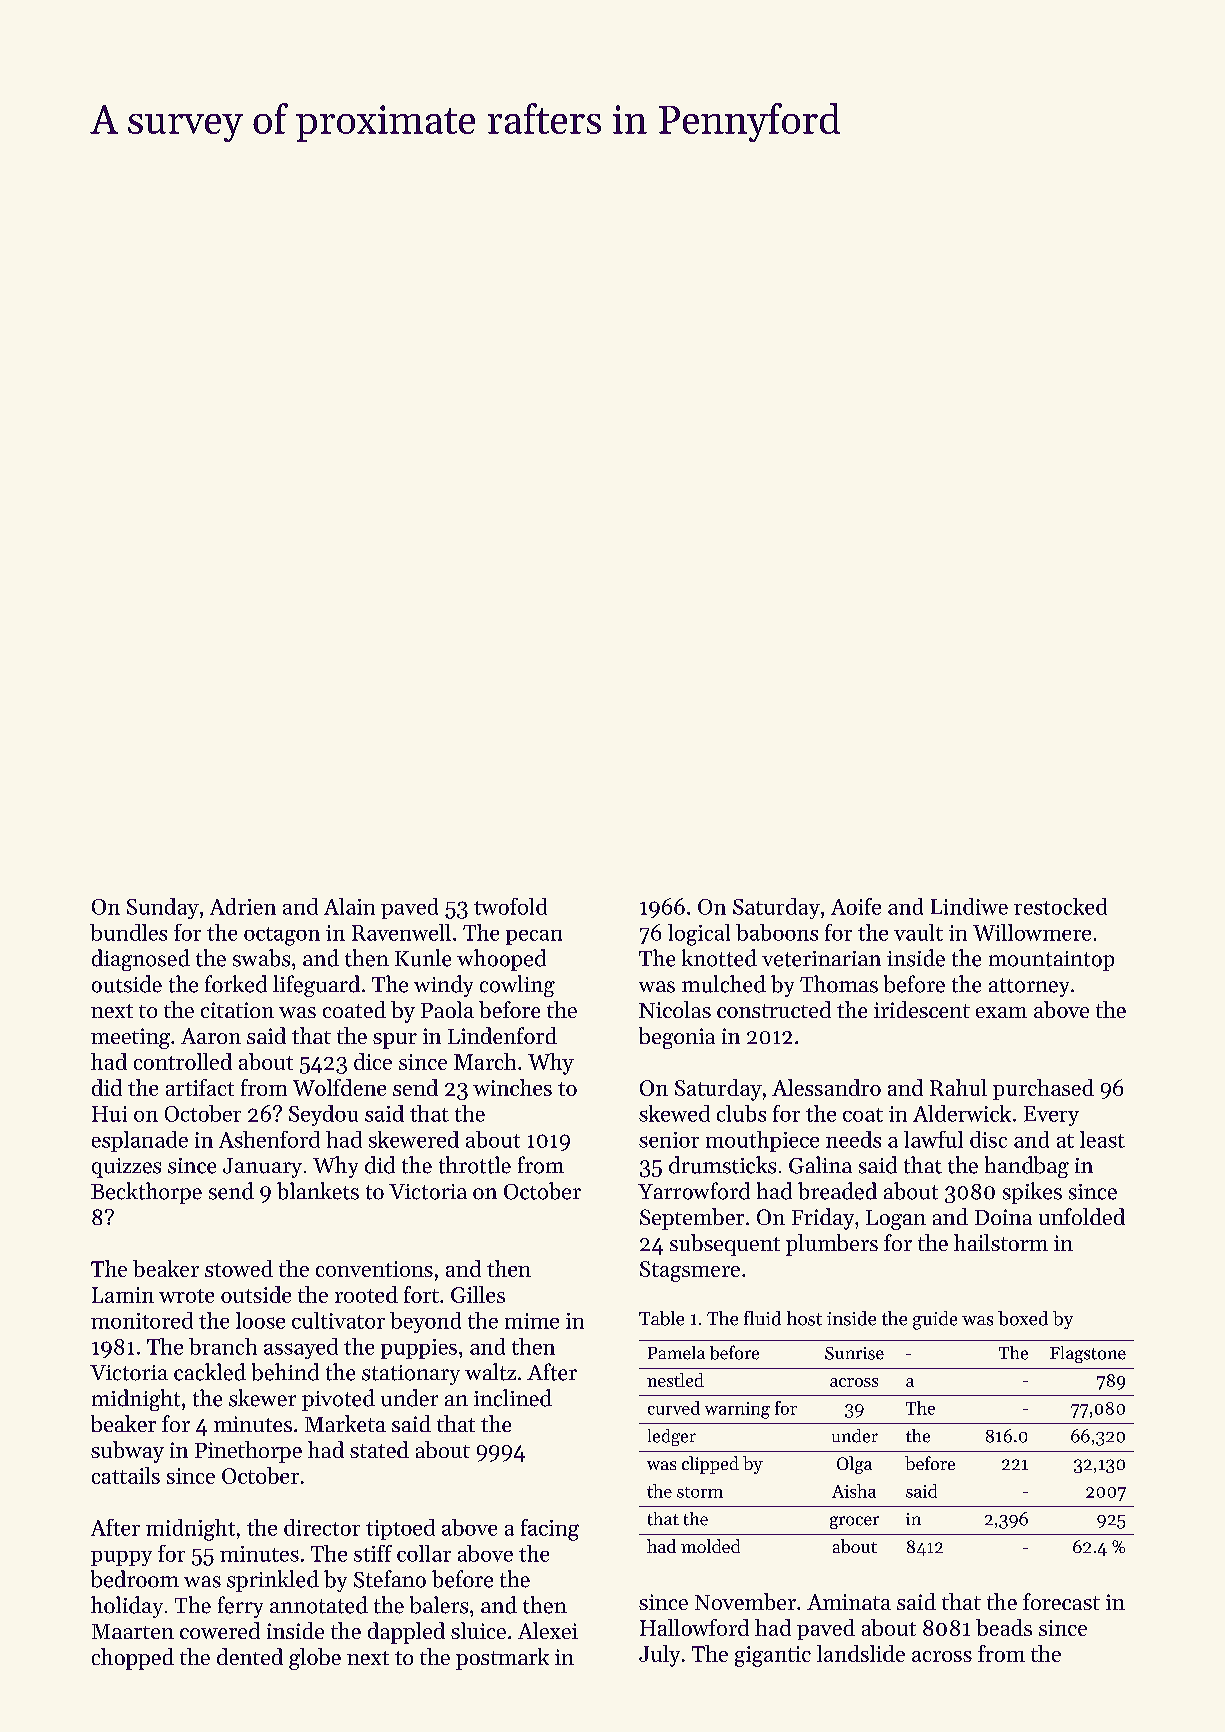 The width and height of the screenshot is (1225, 1732). Describe the element at coordinates (1043, 1089) in the screenshot. I see `purchased` at that location.
